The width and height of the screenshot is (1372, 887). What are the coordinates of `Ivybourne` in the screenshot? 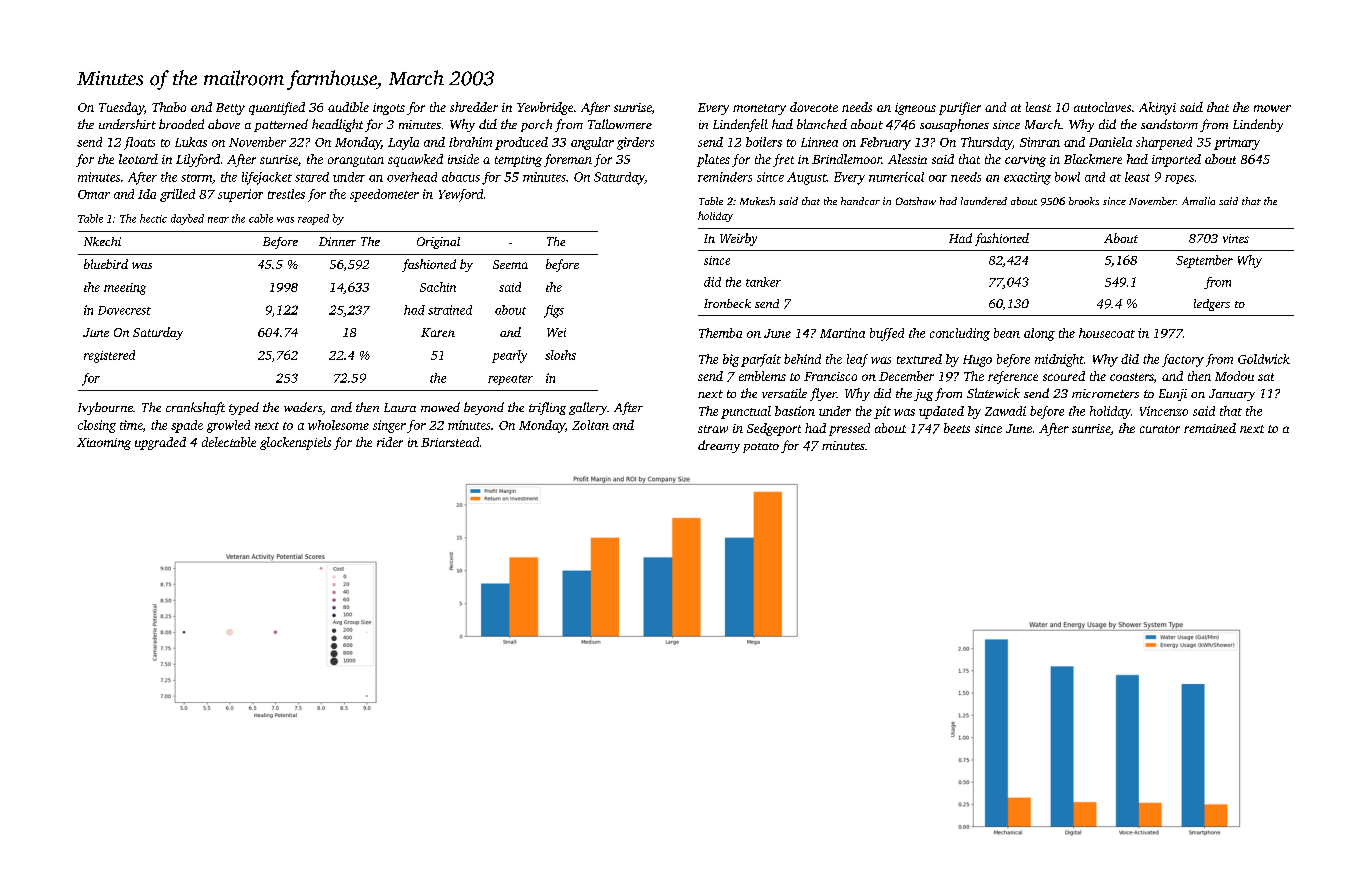 It's located at (105, 408).
